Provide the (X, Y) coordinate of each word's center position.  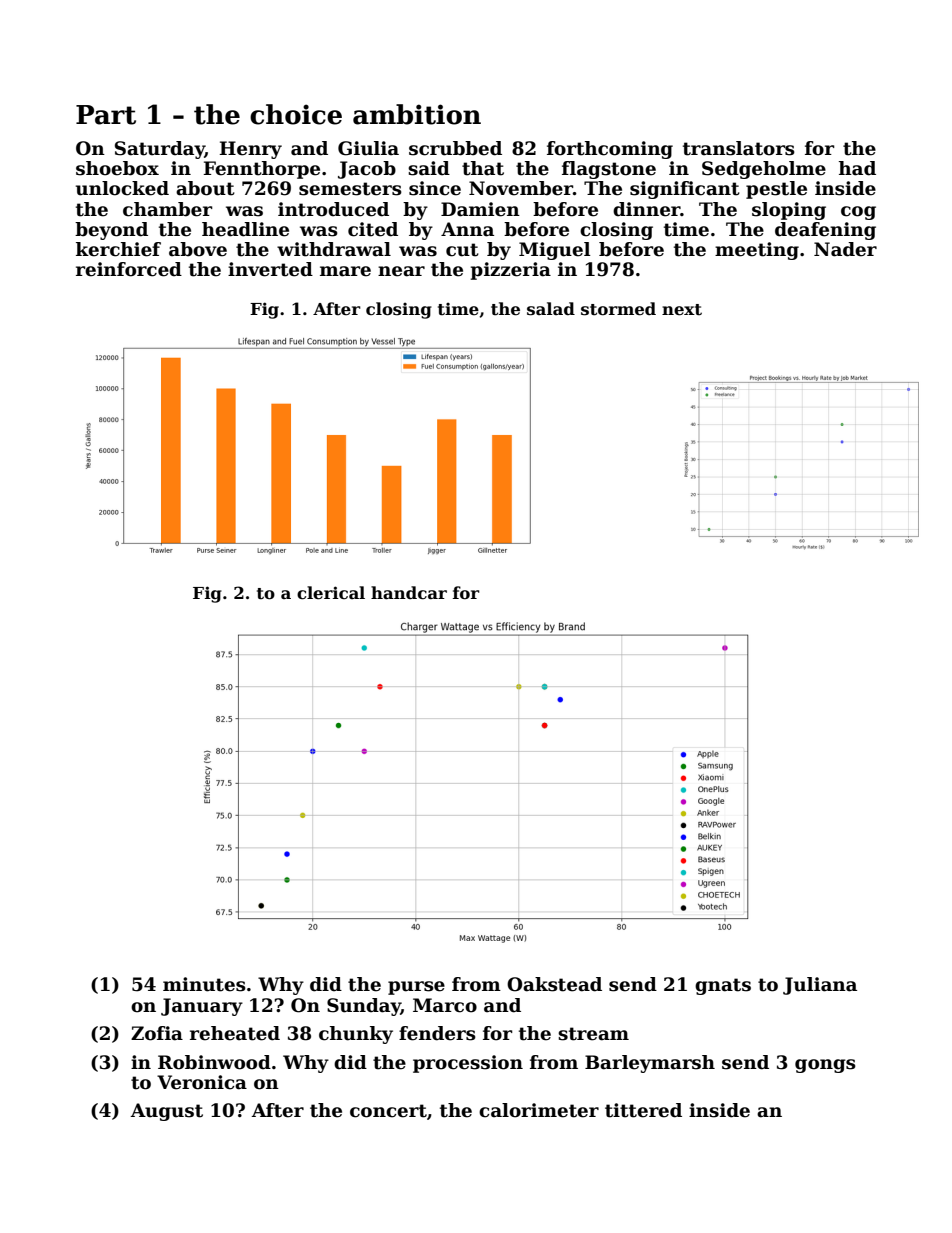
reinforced (129, 269)
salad (551, 309)
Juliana (820, 986)
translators (739, 148)
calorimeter (539, 1110)
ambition (417, 114)
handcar (409, 593)
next (682, 310)
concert (388, 1111)
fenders (437, 1033)
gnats (723, 986)
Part (106, 115)
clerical (331, 593)
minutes (204, 984)
